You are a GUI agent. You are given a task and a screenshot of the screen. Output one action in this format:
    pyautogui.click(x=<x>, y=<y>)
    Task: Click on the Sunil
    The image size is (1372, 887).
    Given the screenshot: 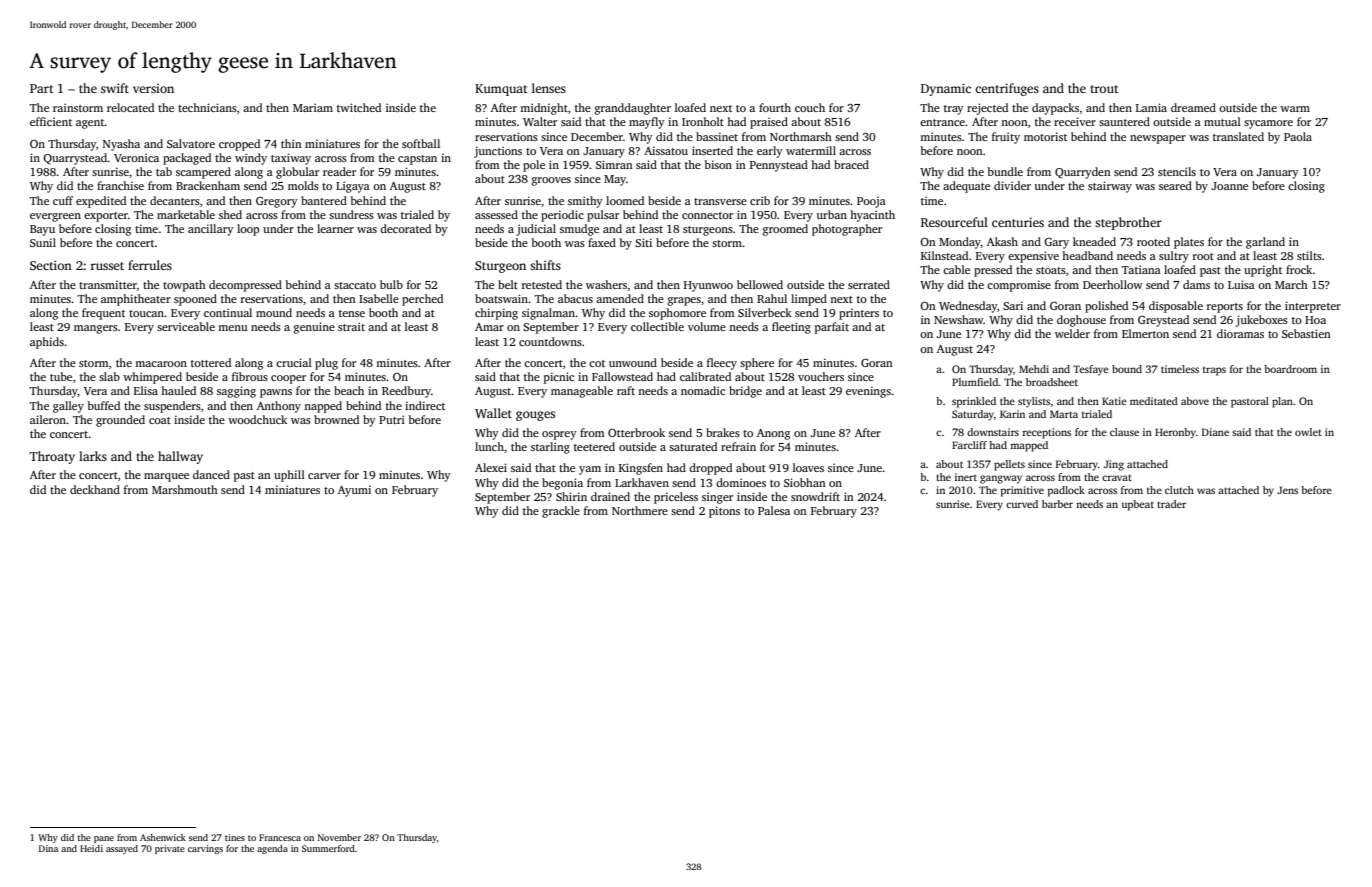 What is the action you would take?
    pyautogui.click(x=43, y=242)
